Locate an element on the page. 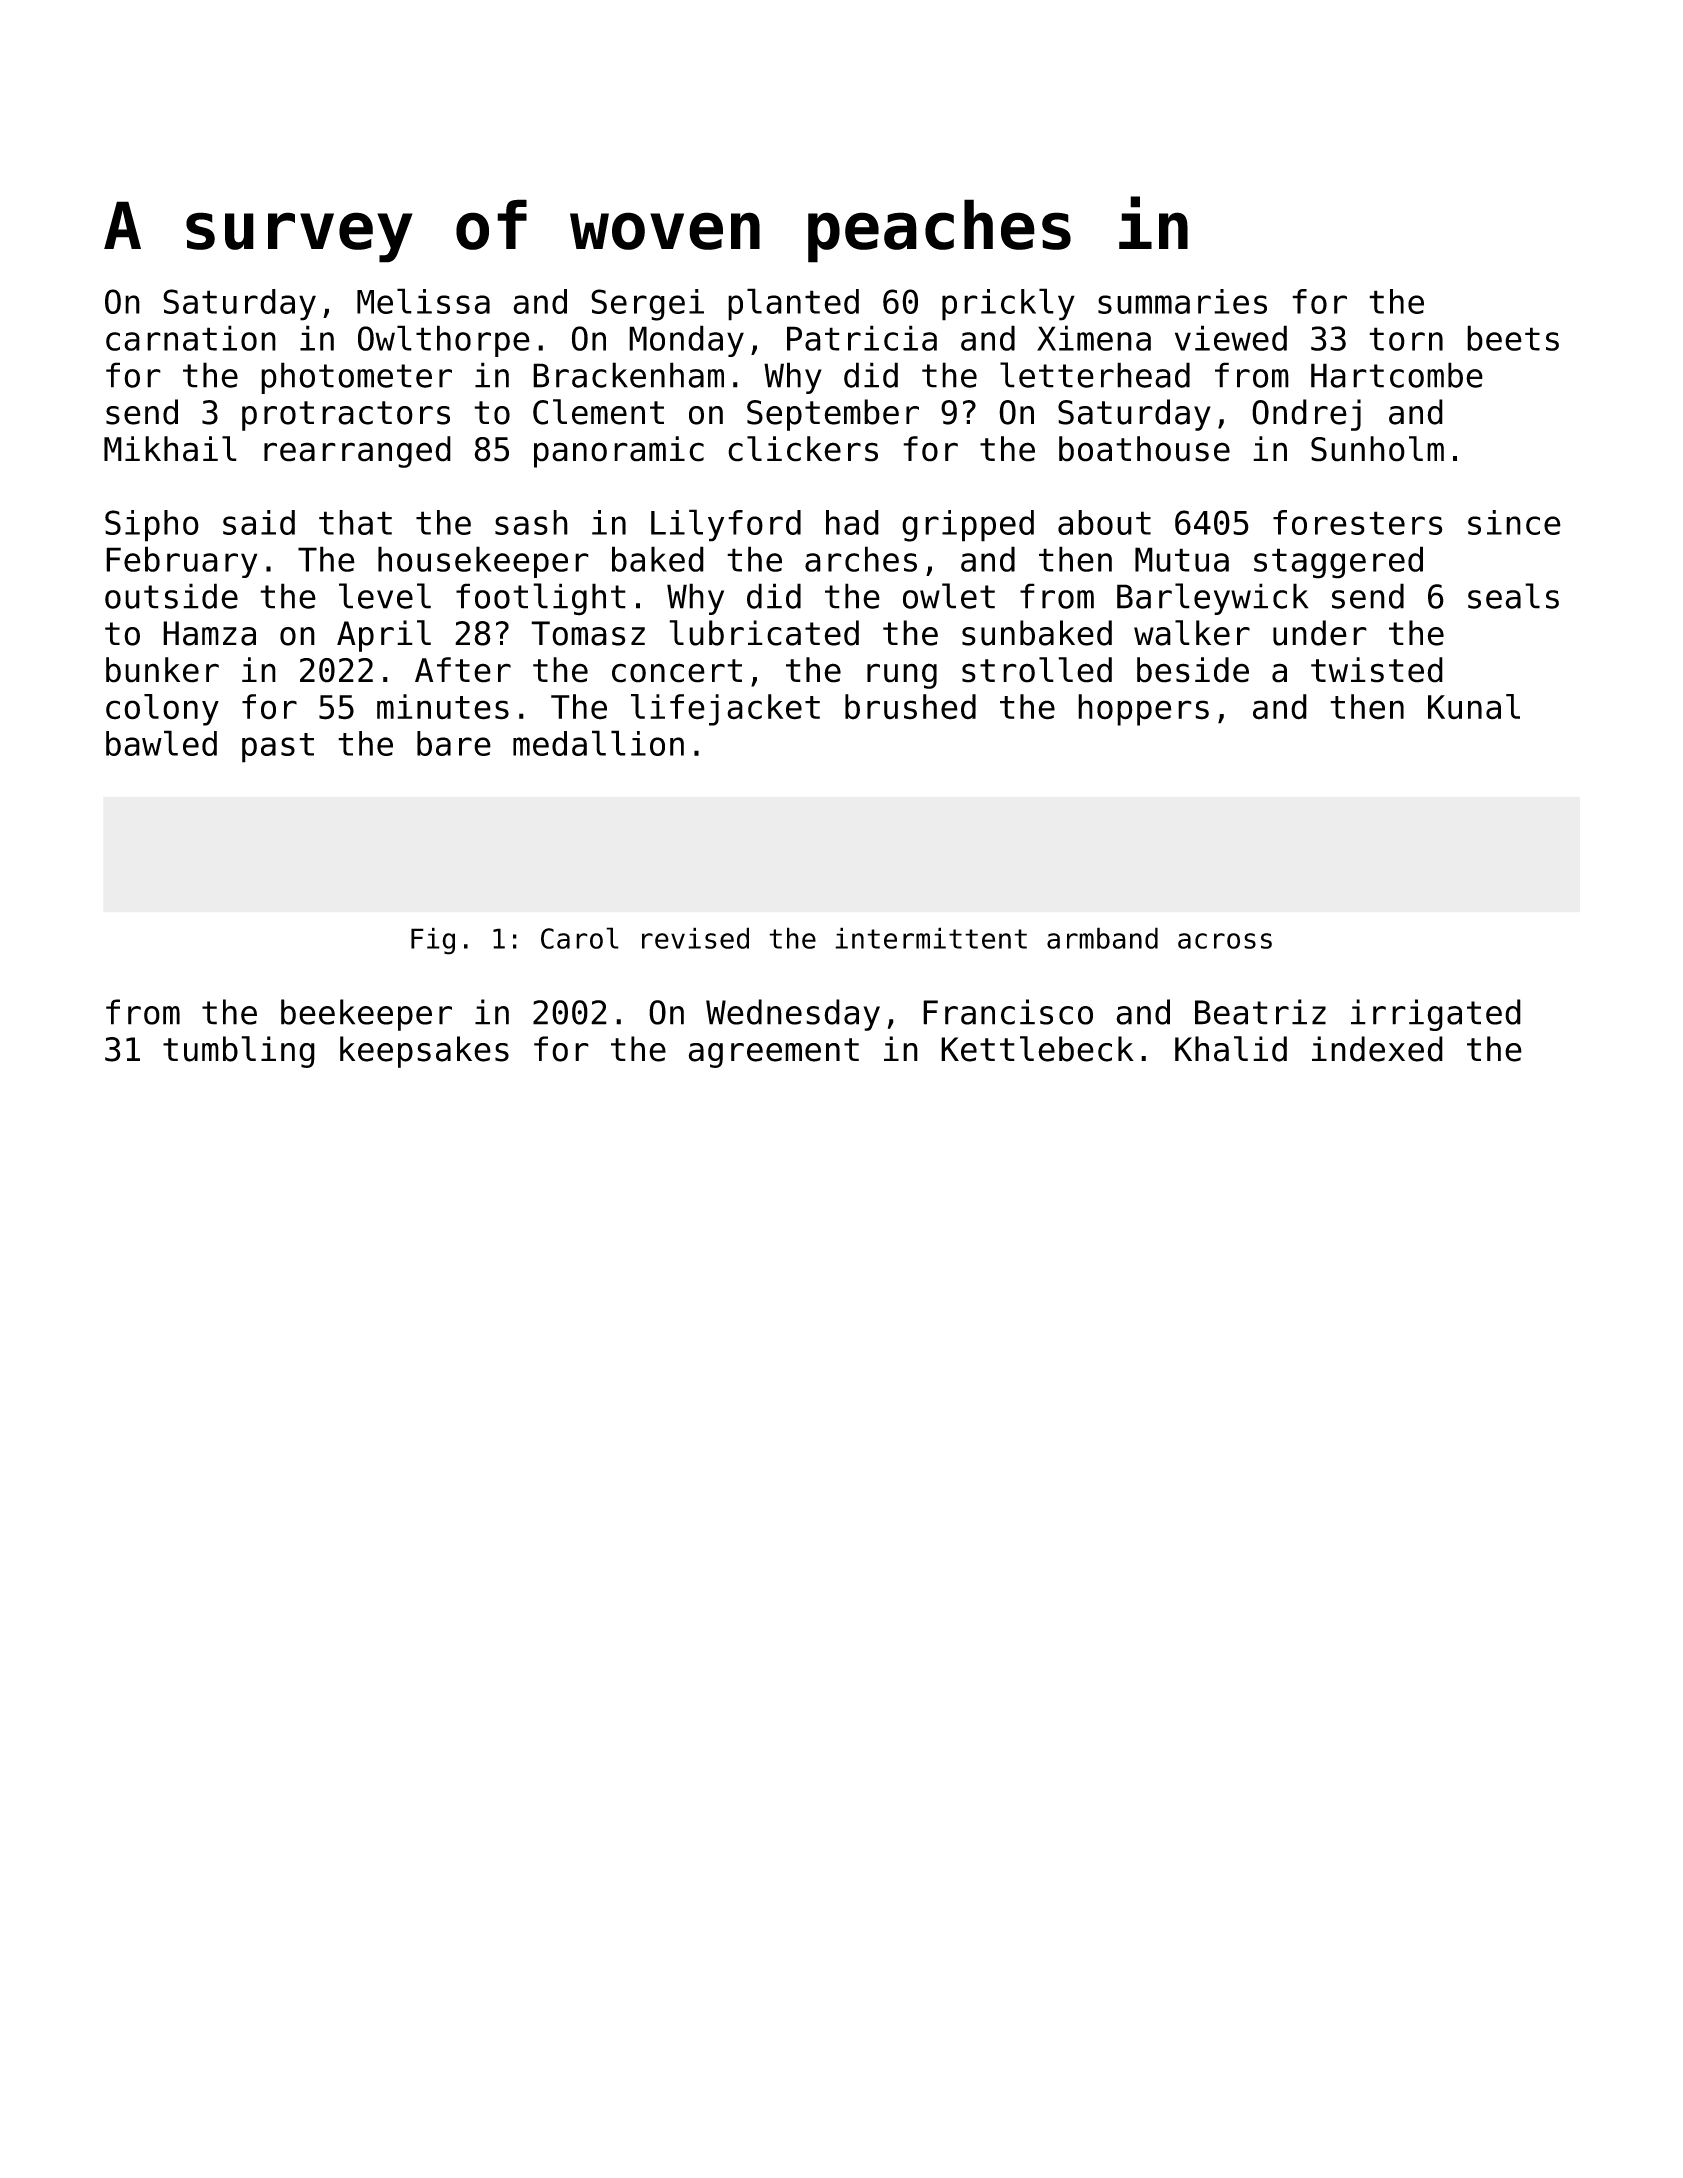  seals is located at coordinates (1513, 596).
